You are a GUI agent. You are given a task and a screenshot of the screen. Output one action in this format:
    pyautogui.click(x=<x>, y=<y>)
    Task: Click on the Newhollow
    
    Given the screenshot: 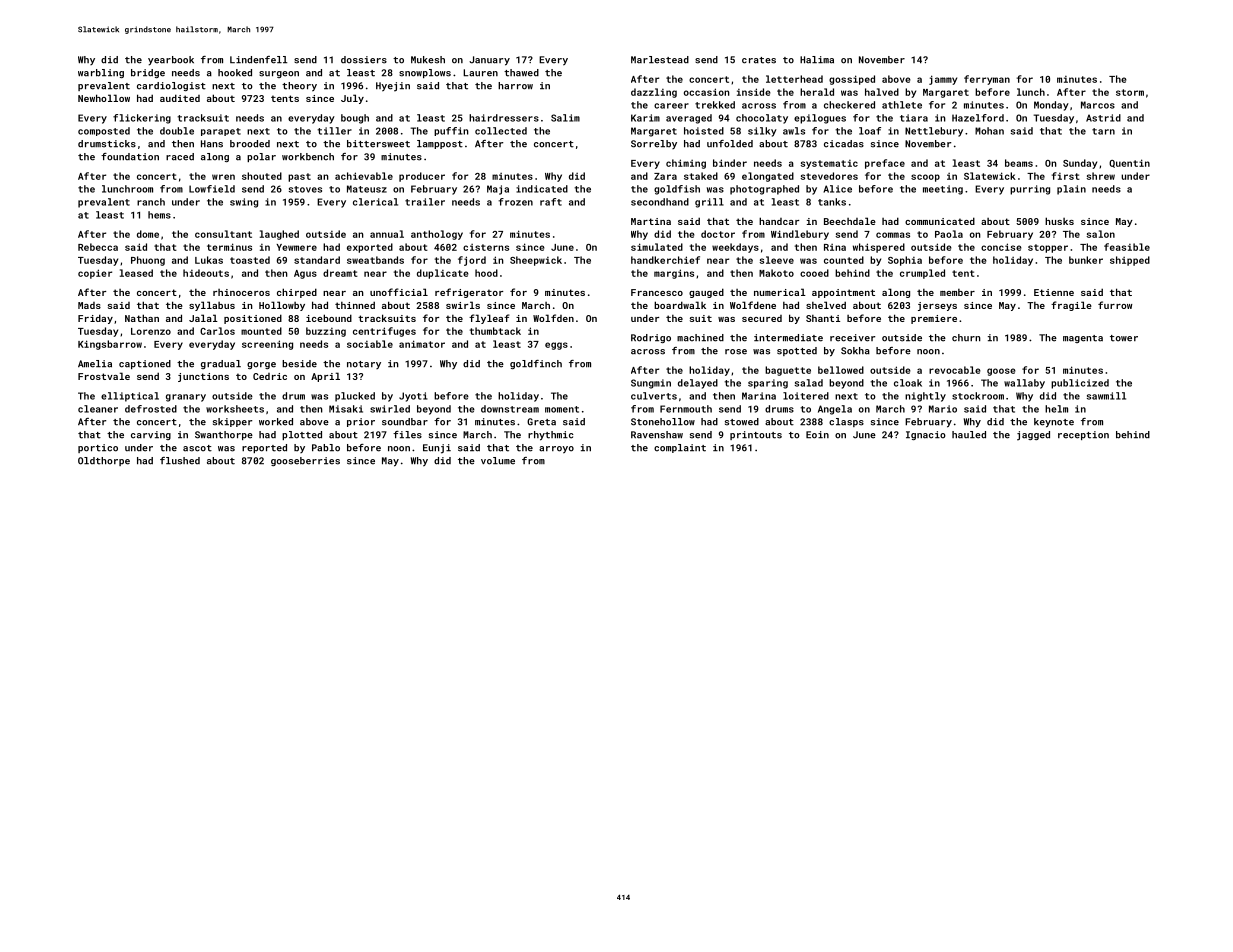 What is the action you would take?
    pyautogui.click(x=104, y=98)
